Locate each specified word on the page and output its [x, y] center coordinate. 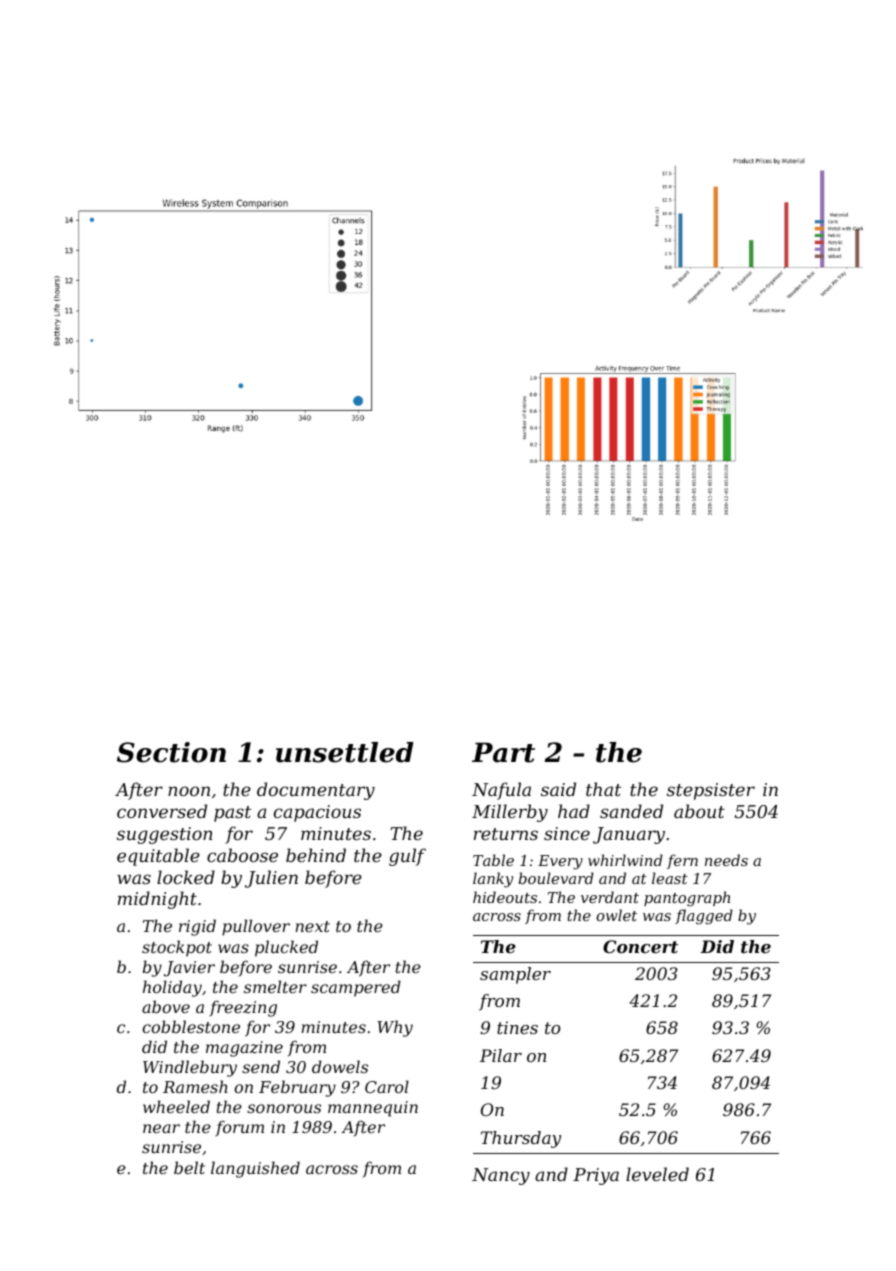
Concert [640, 946]
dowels [340, 1066]
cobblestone [191, 1026]
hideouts [505, 897]
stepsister [711, 791]
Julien [271, 879]
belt [189, 1167]
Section [171, 752]
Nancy [501, 1176]
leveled [657, 1174]
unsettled [345, 752]
